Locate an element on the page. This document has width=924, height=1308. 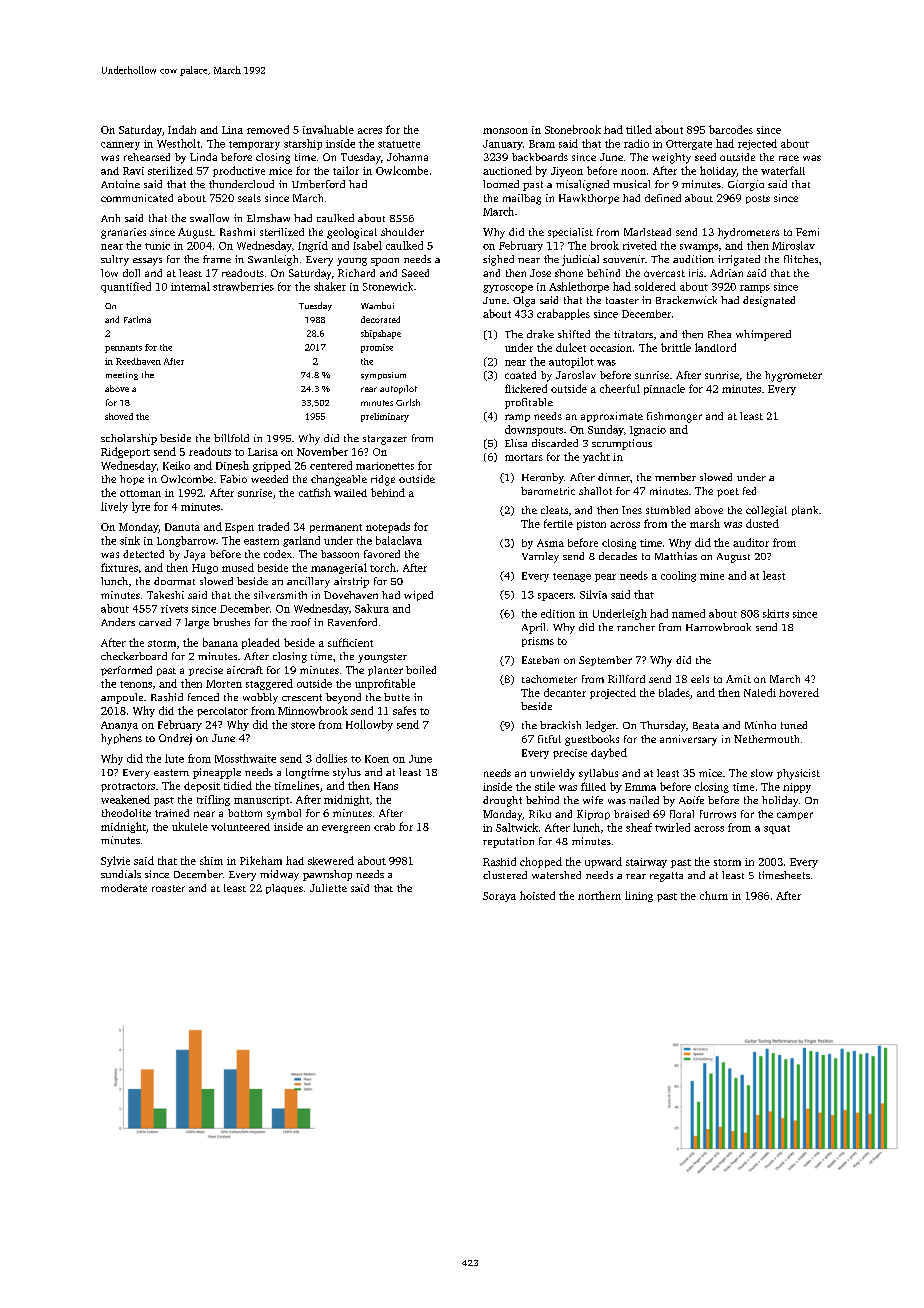
drake is located at coordinates (540, 334).
